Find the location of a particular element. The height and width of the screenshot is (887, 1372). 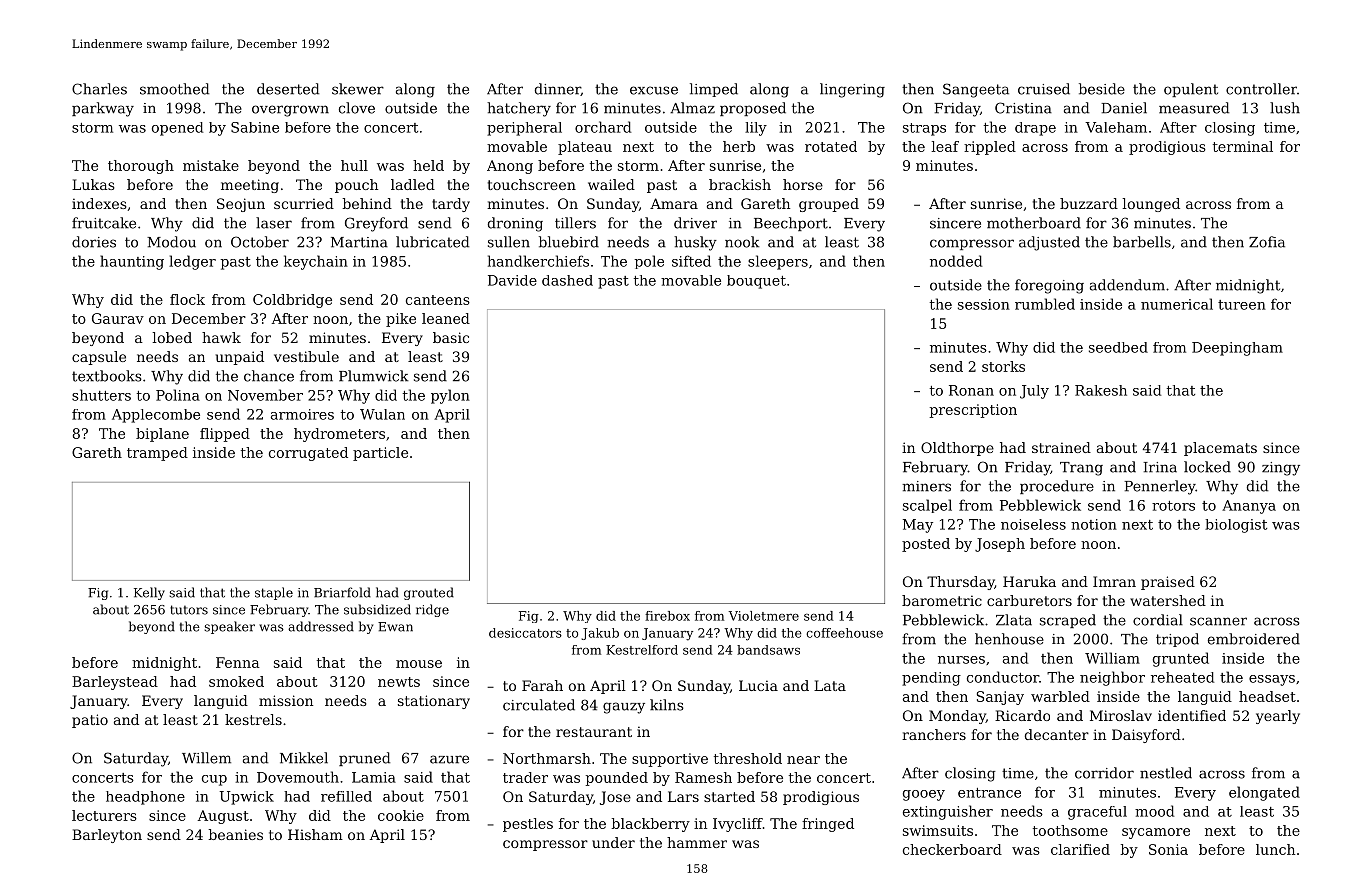

desiccators is located at coordinates (525, 633).
